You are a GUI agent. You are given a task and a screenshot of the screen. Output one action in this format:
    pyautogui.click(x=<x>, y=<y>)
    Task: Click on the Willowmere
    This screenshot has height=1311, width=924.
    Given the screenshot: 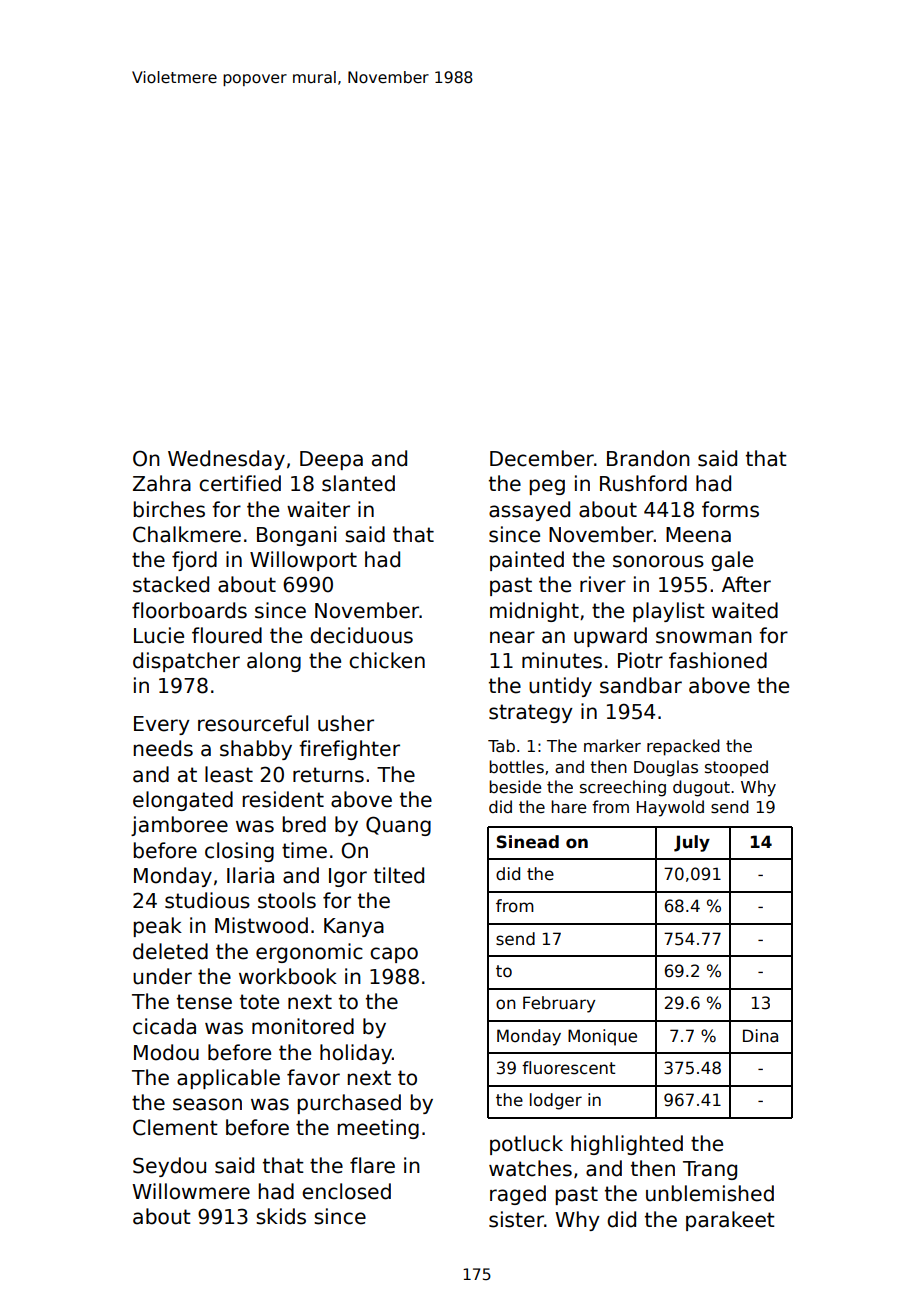 What is the action you would take?
    pyautogui.click(x=191, y=1191)
